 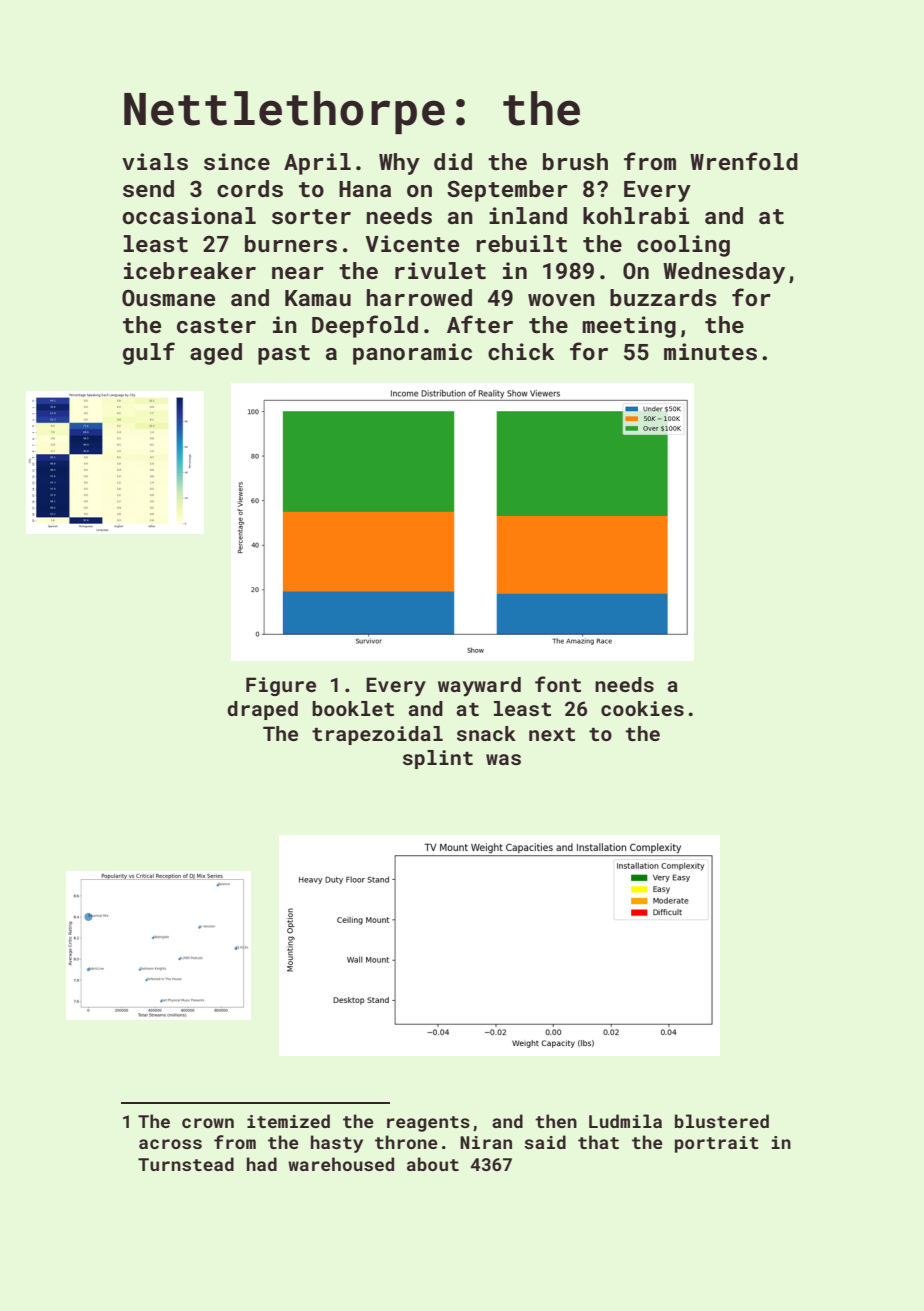 I want to click on minutes, so click(x=710, y=351).
